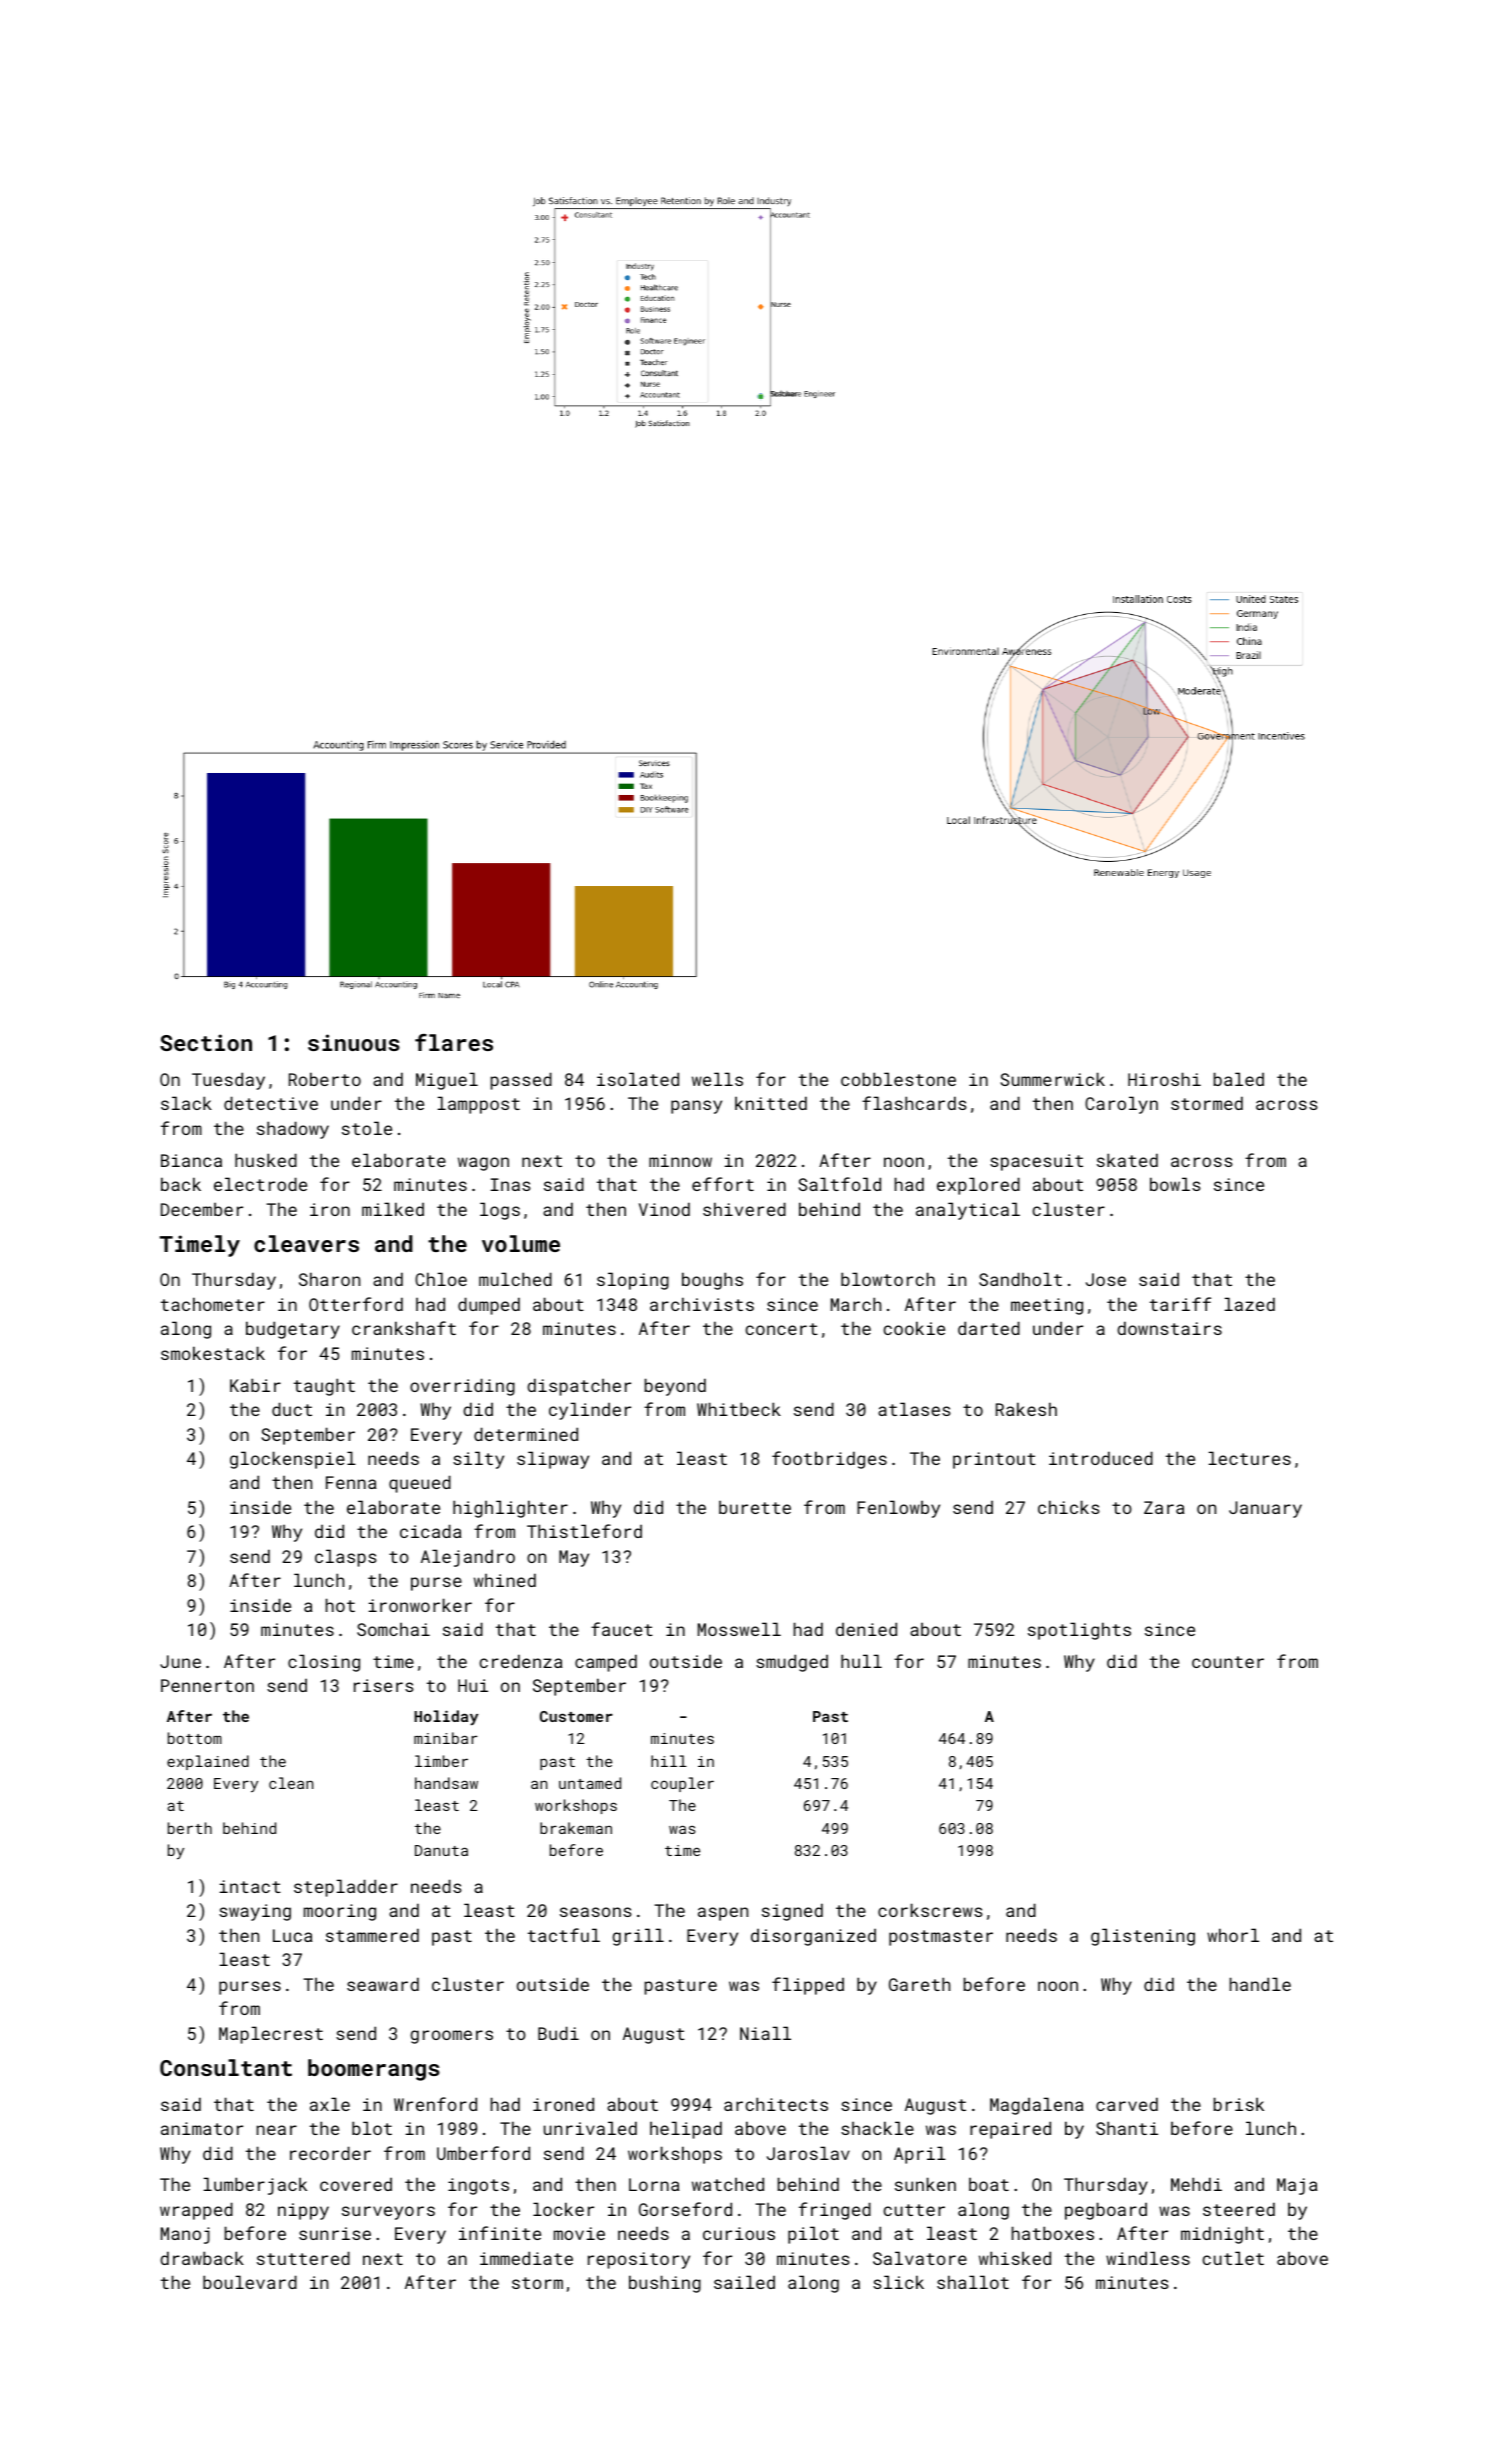 This image has height=2464, width=1496. I want to click on Shanti, so click(1127, 2128).
